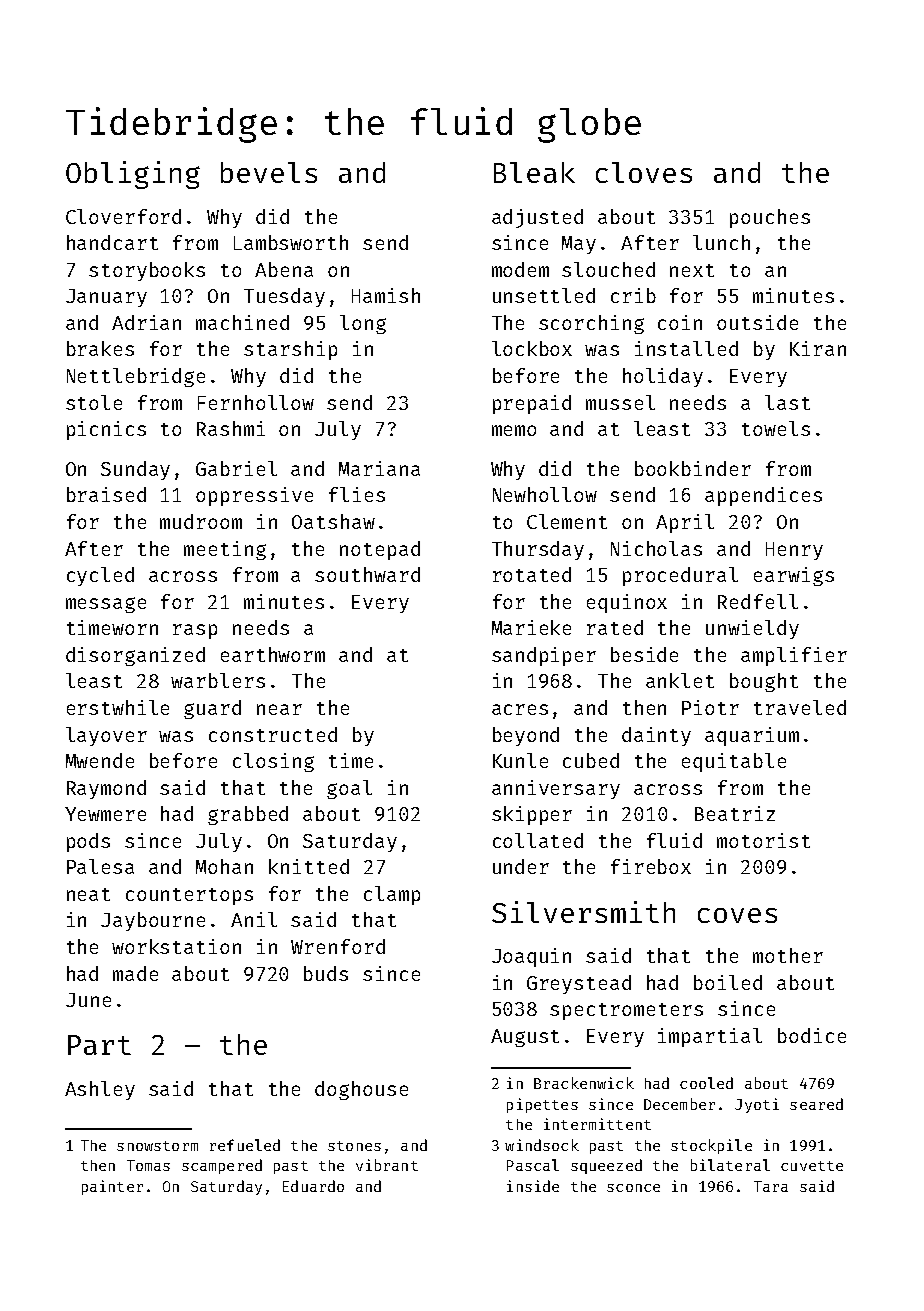  I want to click on painter, so click(112, 1187).
